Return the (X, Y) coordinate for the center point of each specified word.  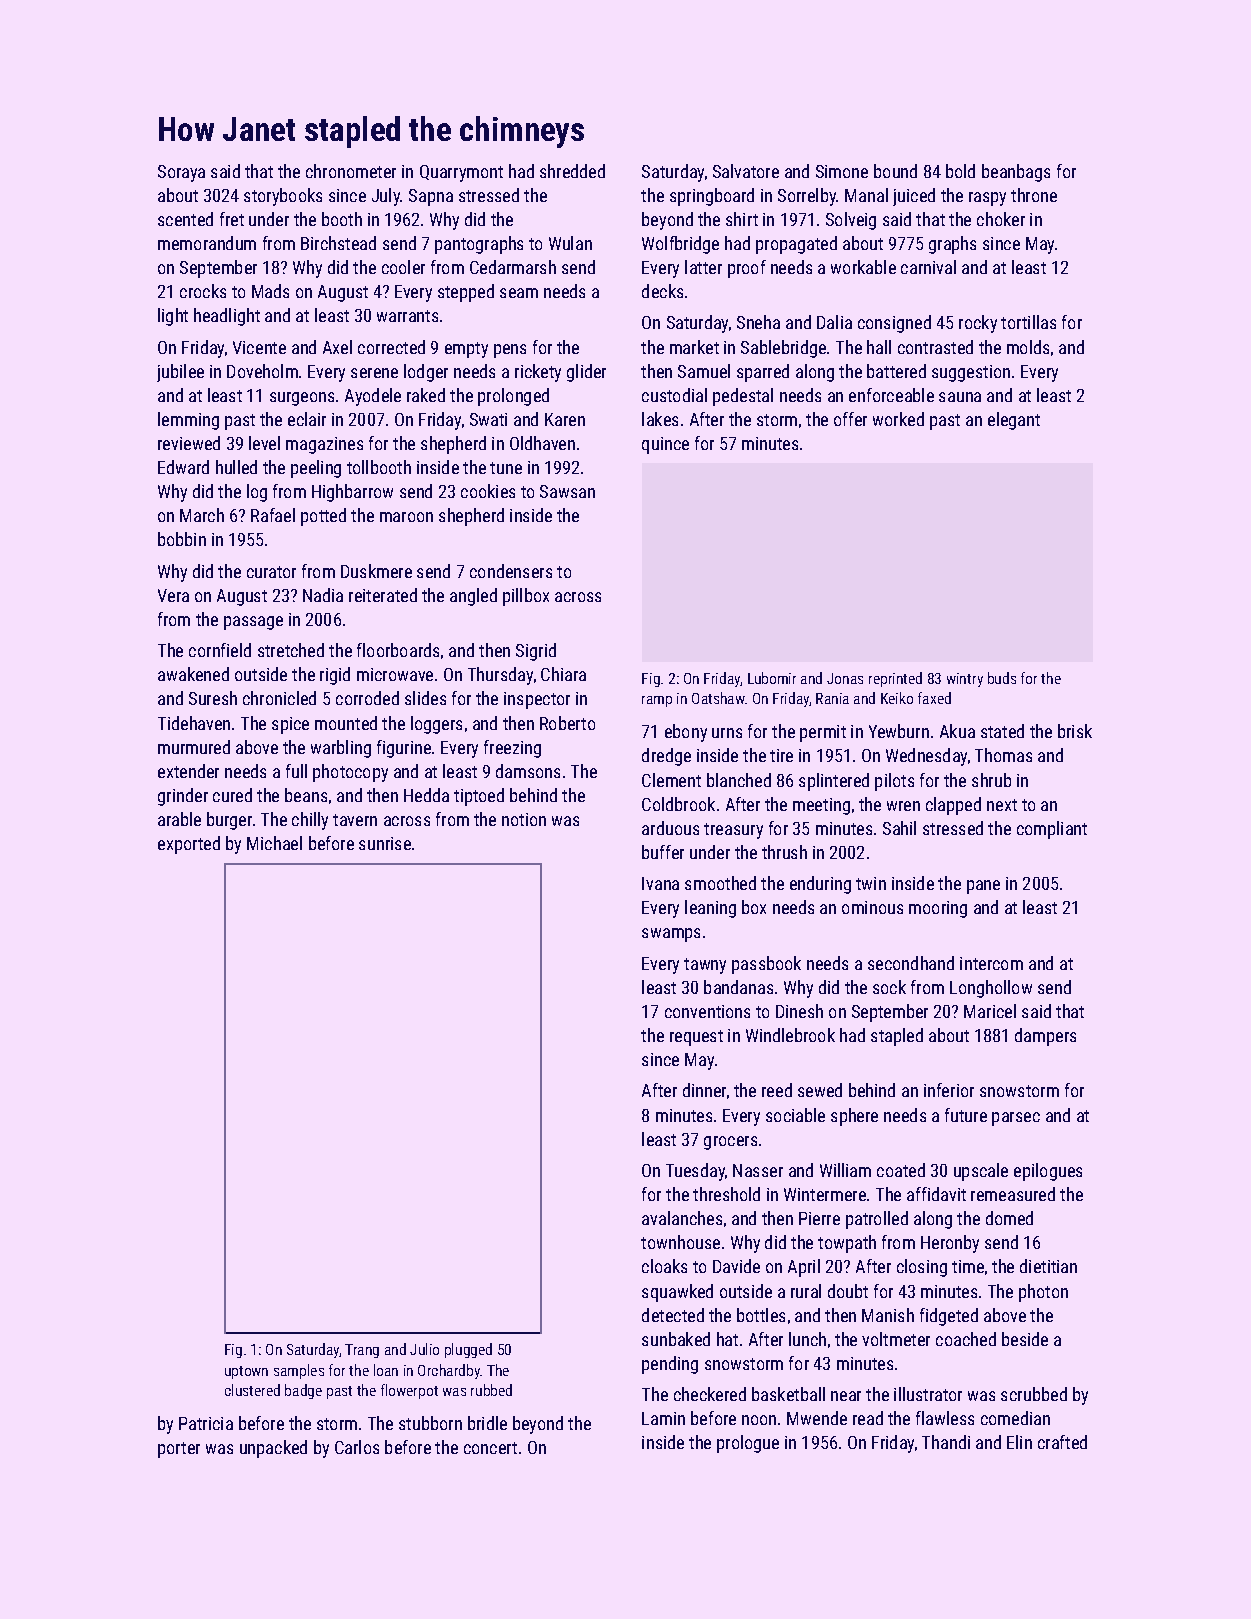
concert (490, 1448)
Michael (274, 843)
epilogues (1048, 1172)
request (696, 1038)
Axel (337, 347)
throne (1034, 195)
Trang (362, 1351)
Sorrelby (807, 197)
